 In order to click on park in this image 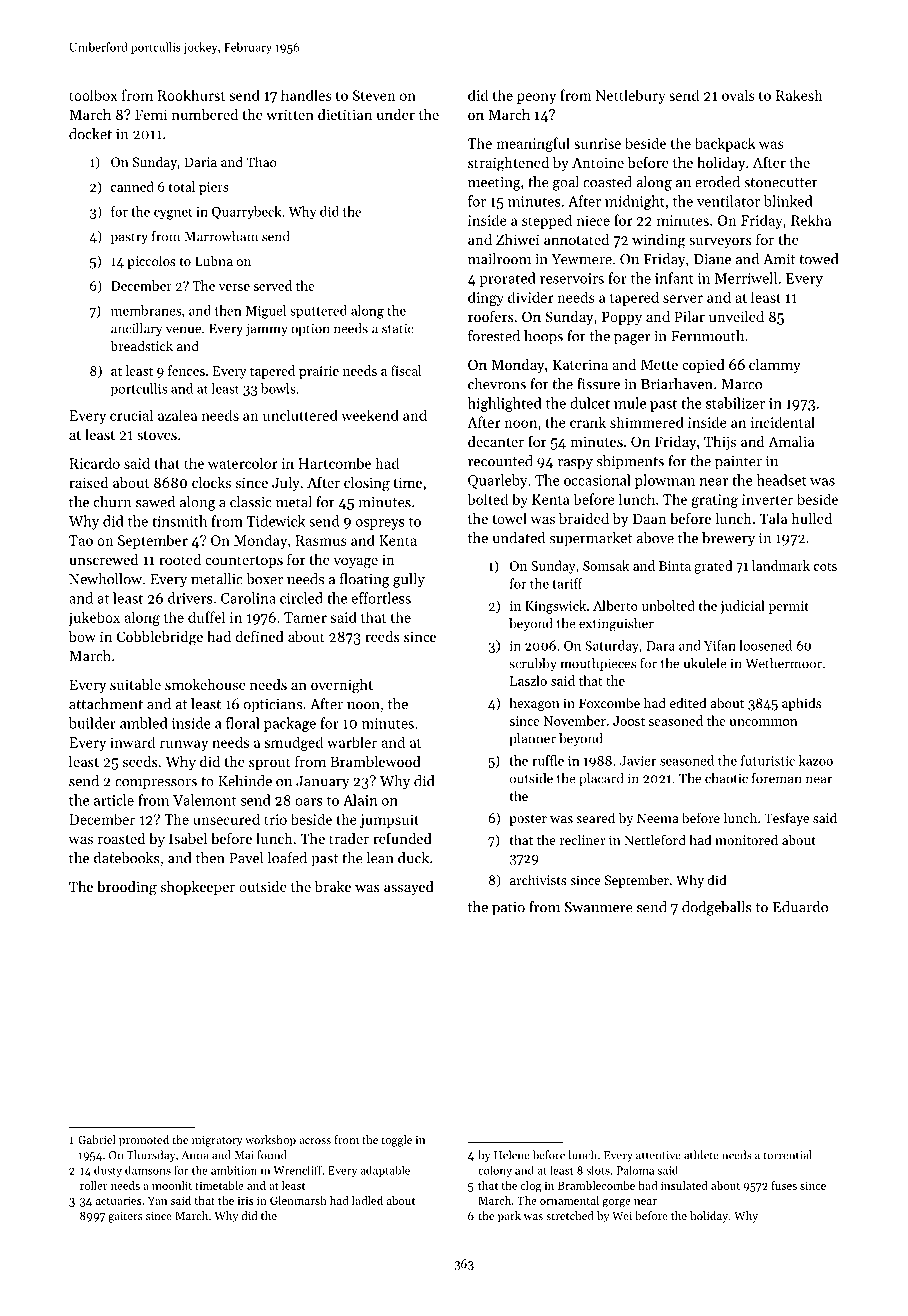, I will do `click(509, 1217)`.
